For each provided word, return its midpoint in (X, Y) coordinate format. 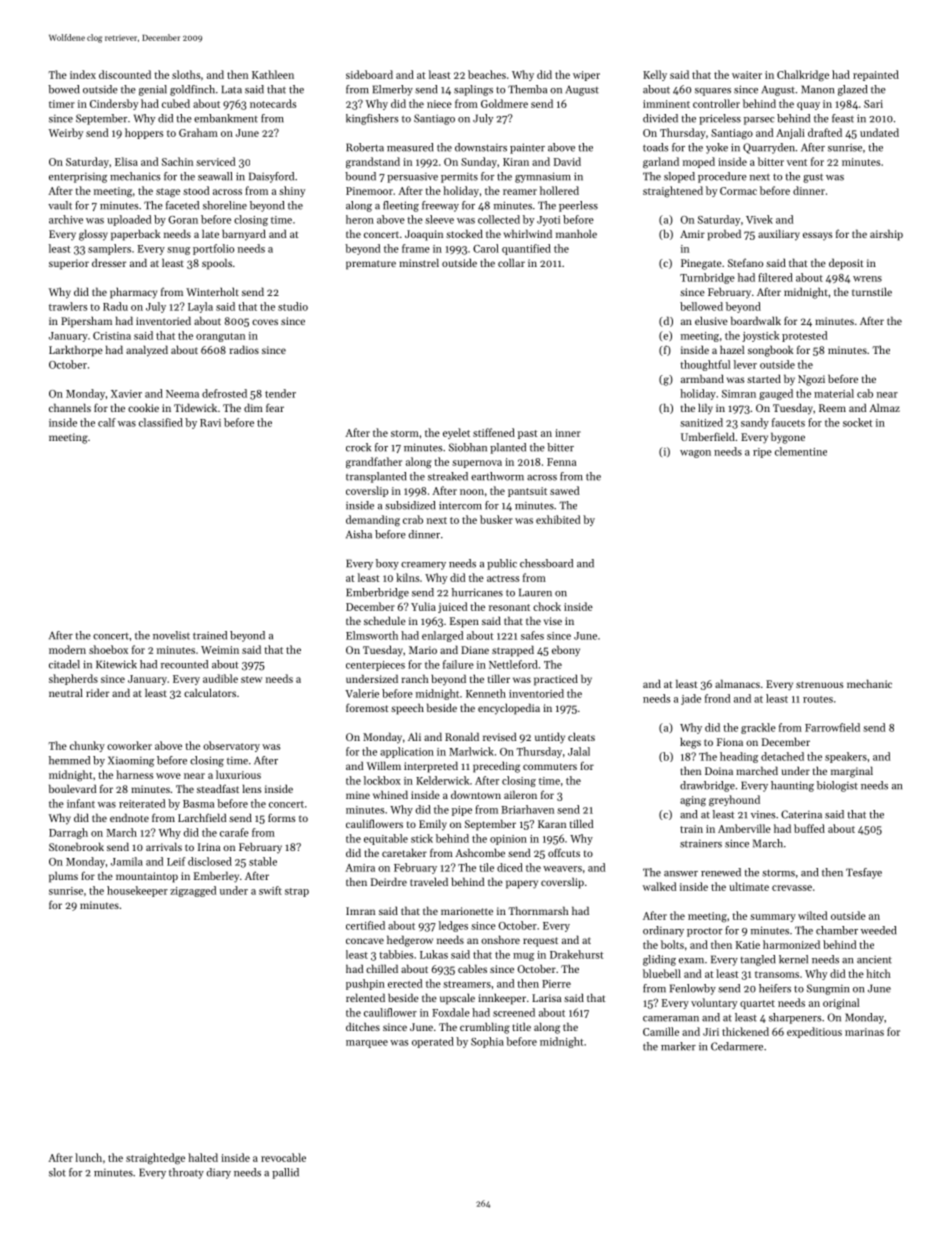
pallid (285, 1173)
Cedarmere (737, 1046)
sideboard (369, 74)
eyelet (456, 433)
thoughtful (705, 365)
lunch (88, 1157)
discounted (125, 74)
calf (107, 422)
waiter (747, 75)
